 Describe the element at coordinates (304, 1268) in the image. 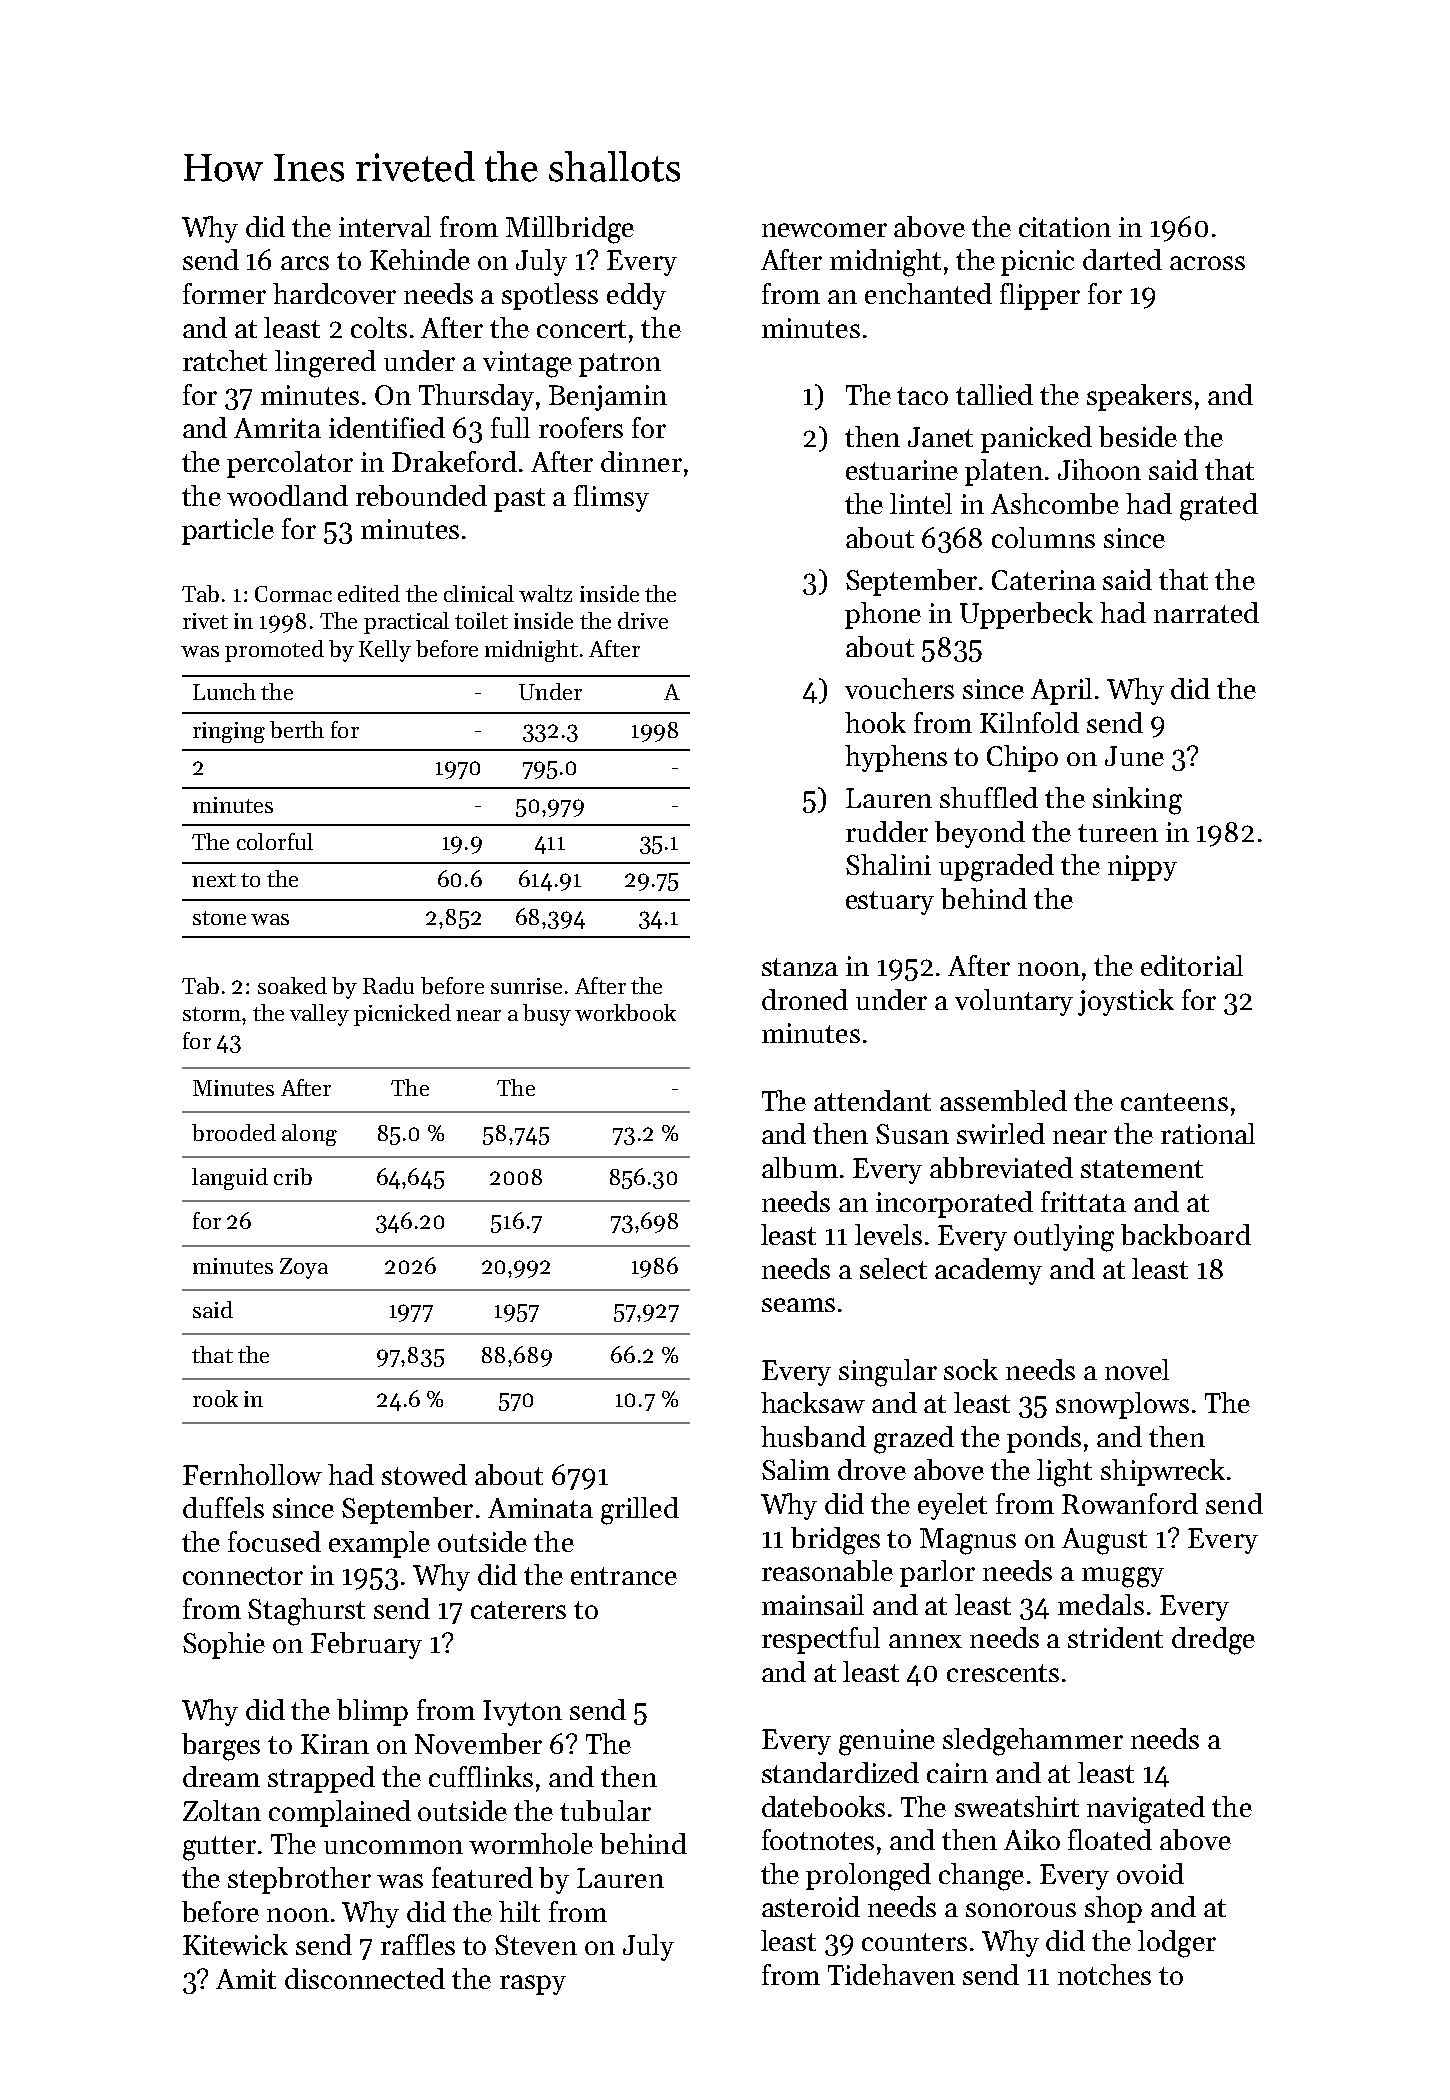

I see `Zoya` at that location.
